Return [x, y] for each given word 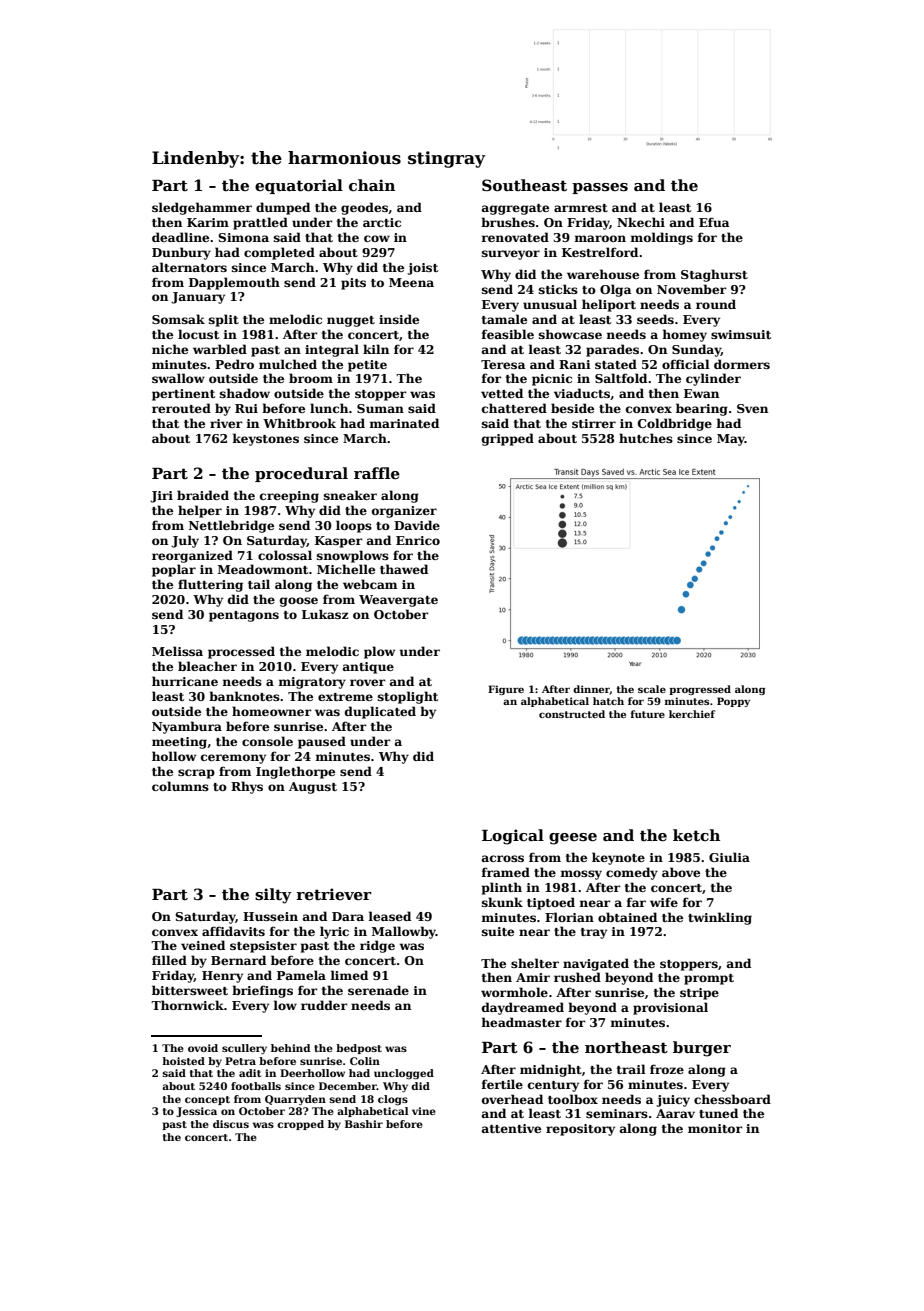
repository [580, 1130]
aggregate [515, 209]
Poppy [733, 702]
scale [652, 689]
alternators [189, 267]
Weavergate [398, 601]
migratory [312, 683]
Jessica [196, 1112]
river [226, 423]
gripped [508, 439]
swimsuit [741, 334]
